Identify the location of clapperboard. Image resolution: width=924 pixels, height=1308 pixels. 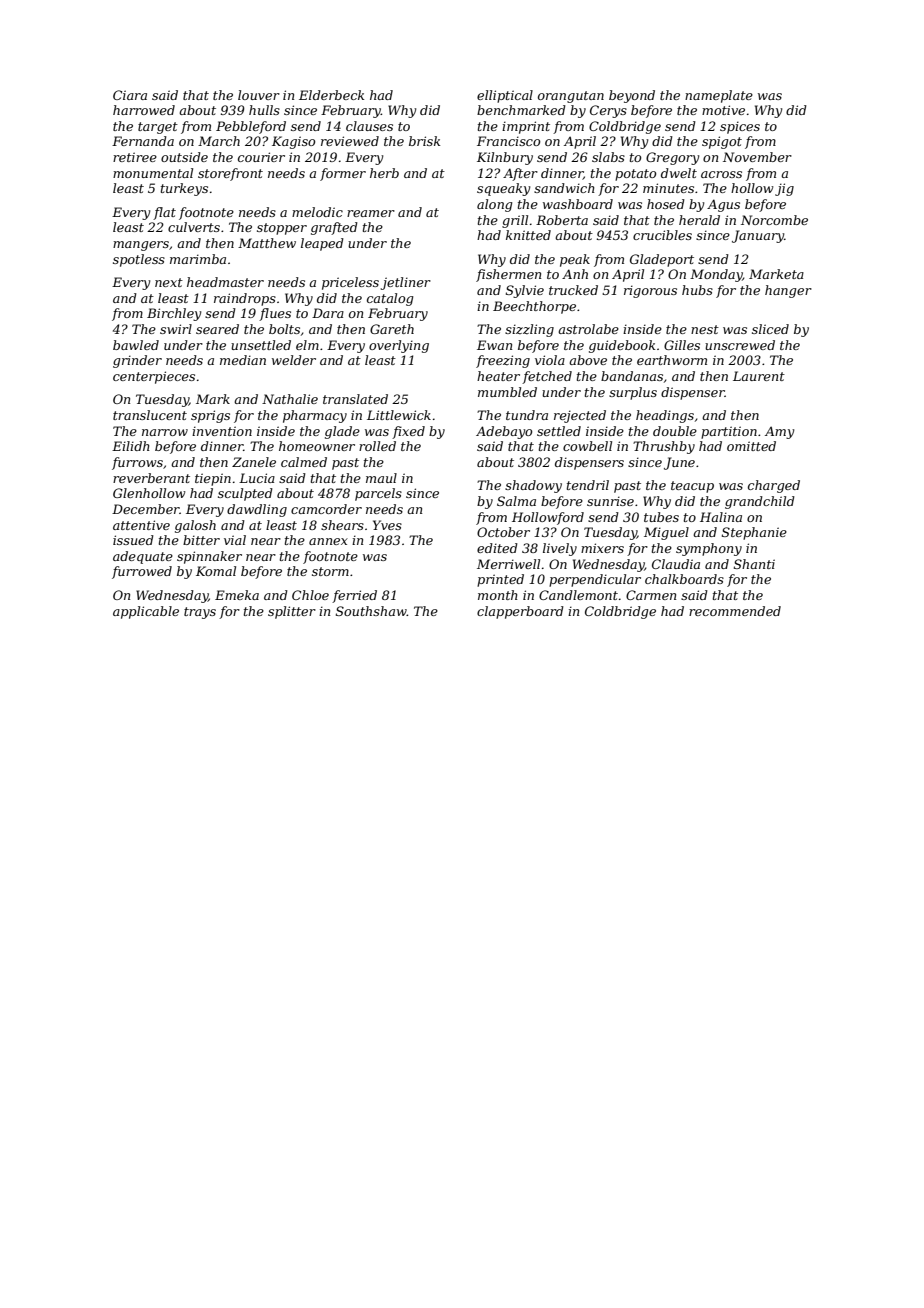
(520, 612).
